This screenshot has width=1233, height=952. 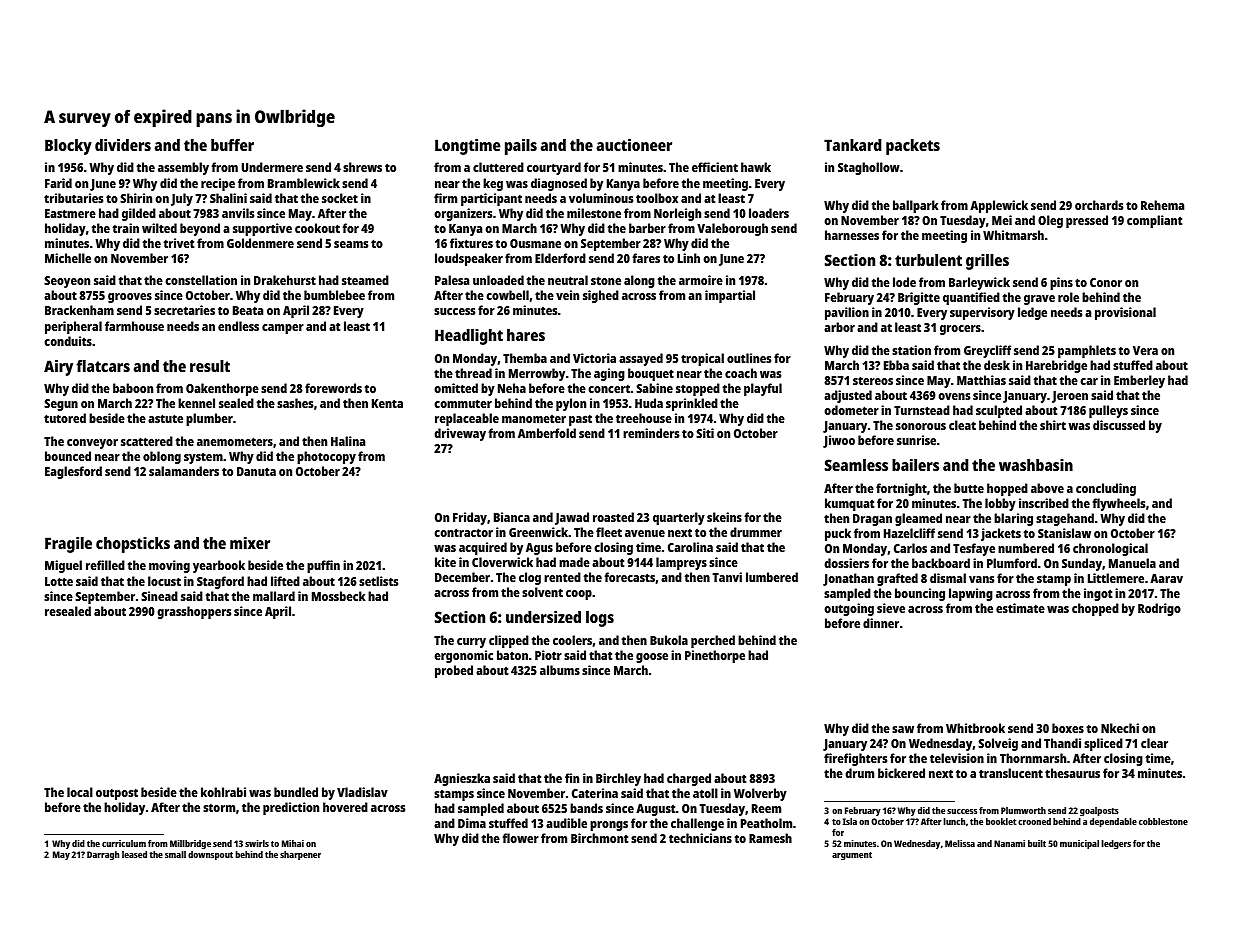 What do you see at coordinates (1145, 350) in the screenshot?
I see `Vera` at bounding box center [1145, 350].
